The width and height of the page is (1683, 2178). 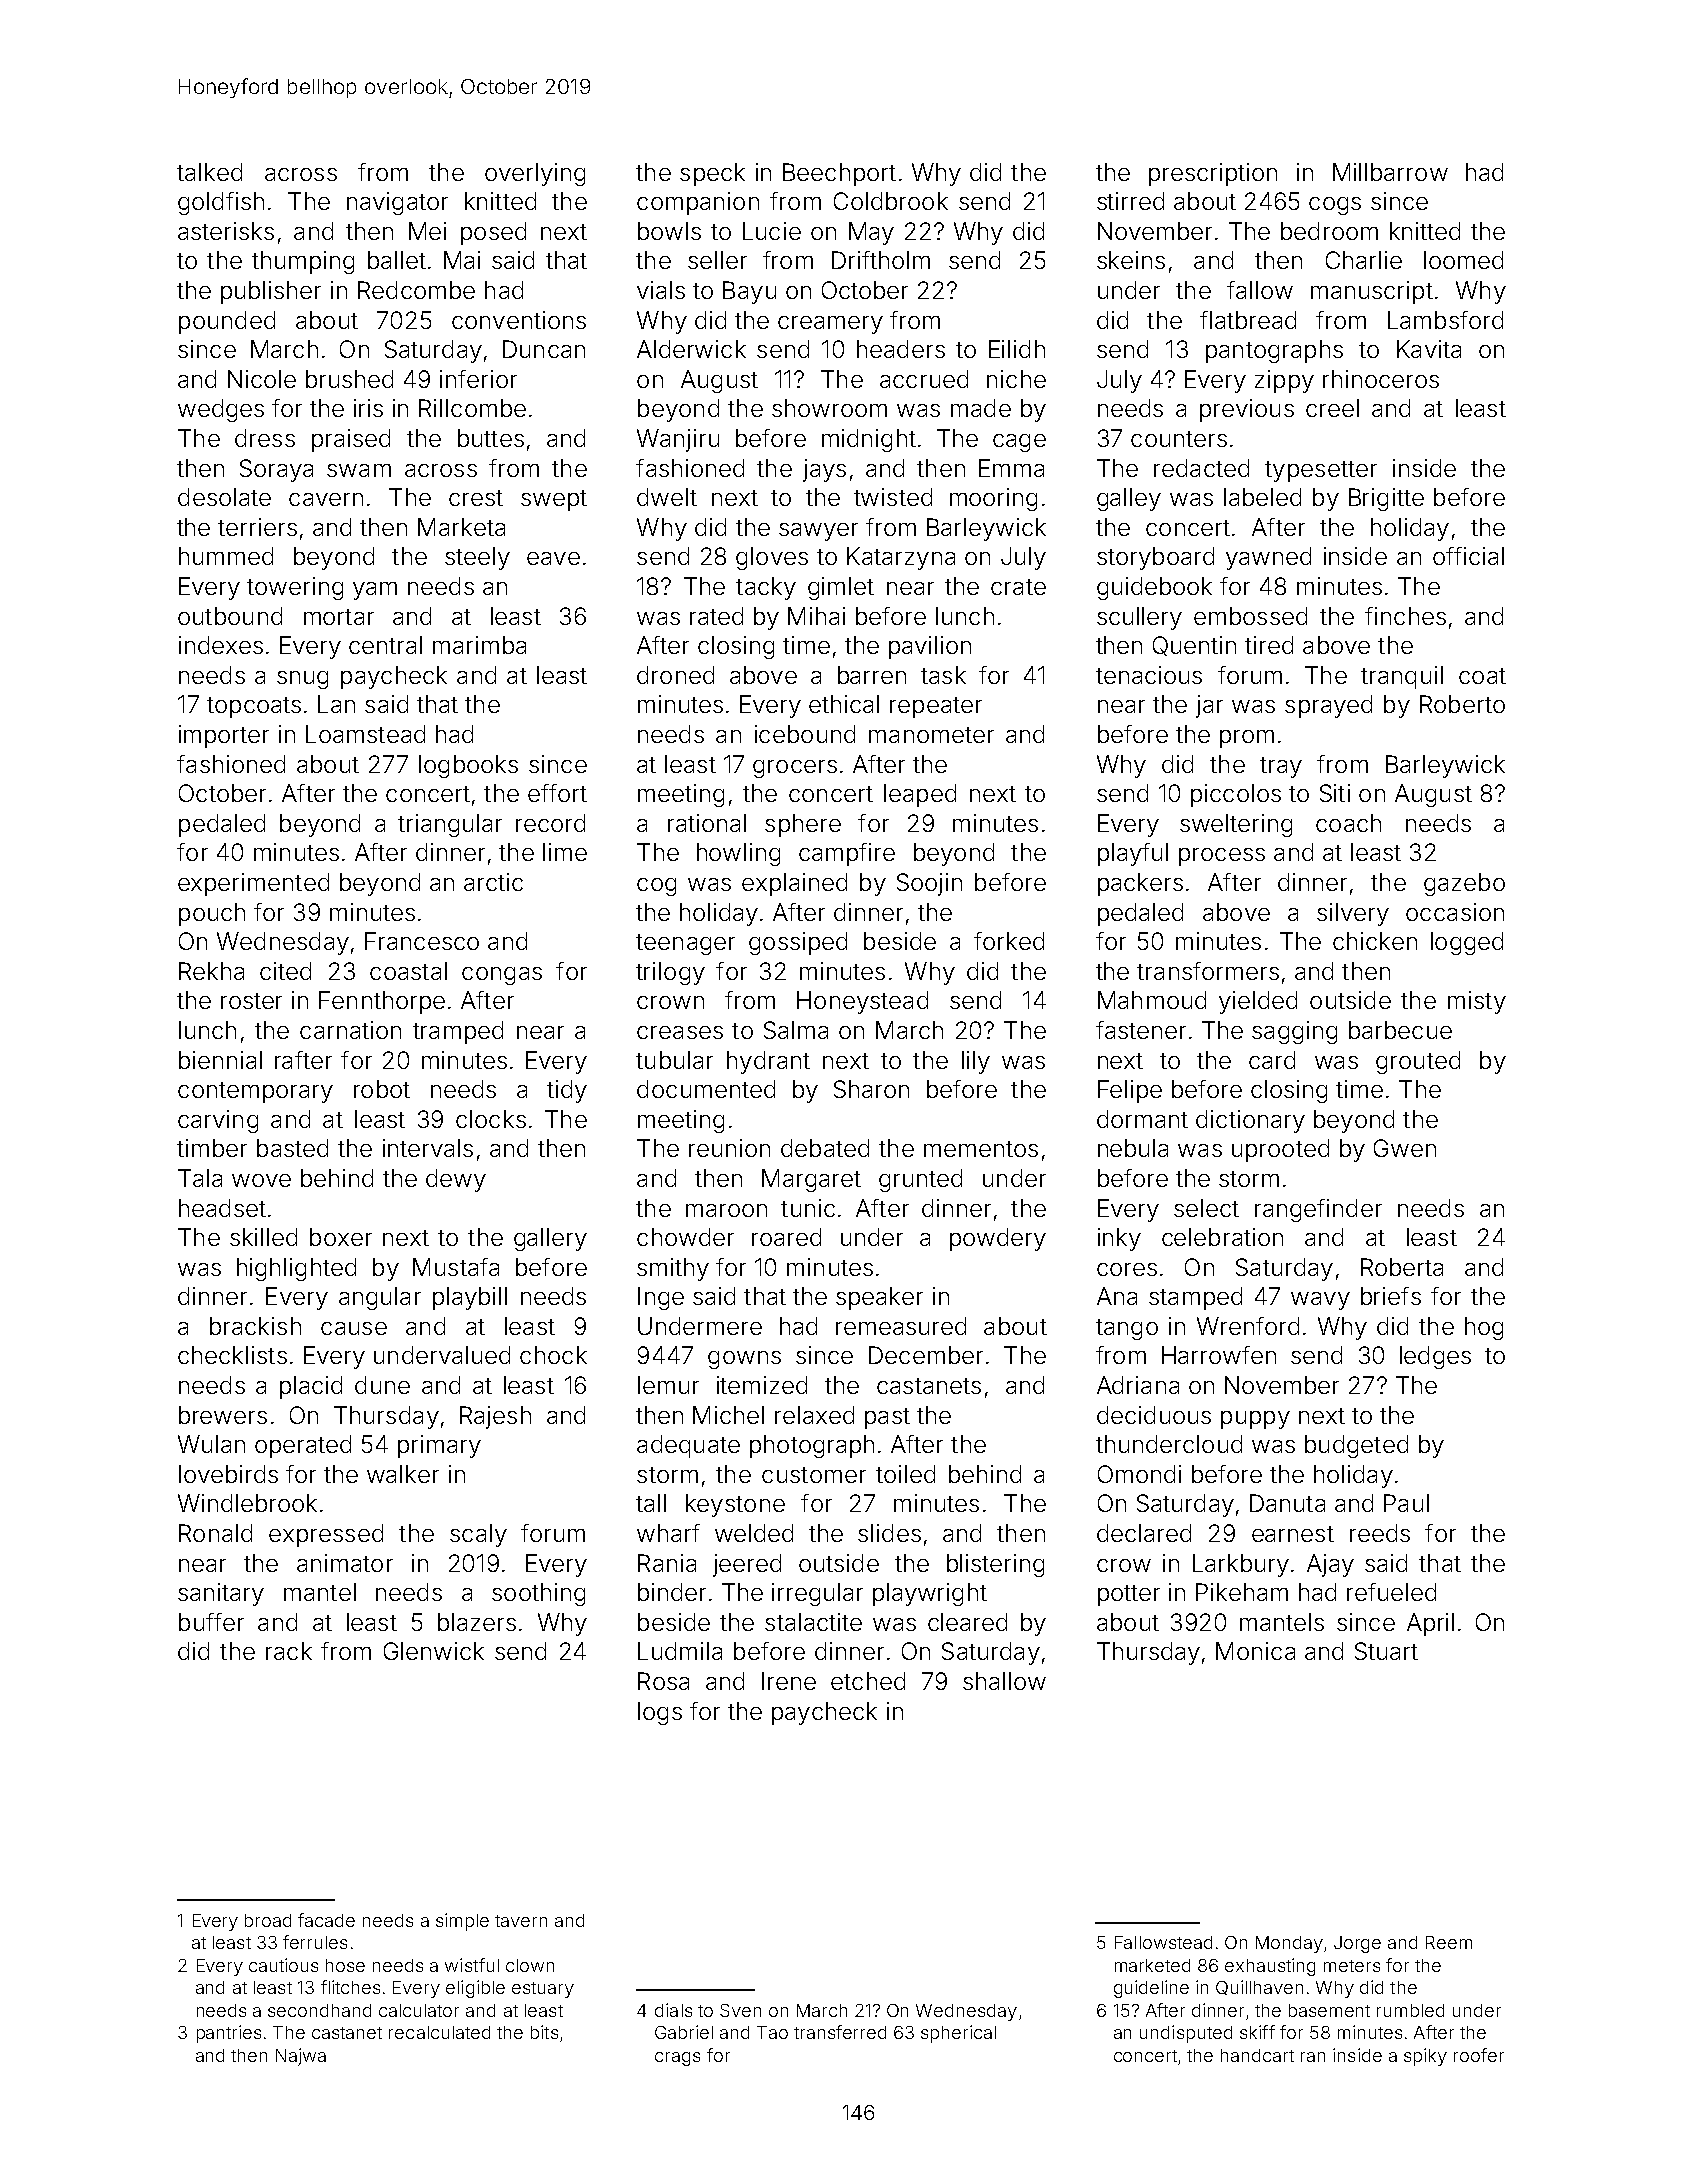 What do you see at coordinates (958, 2034) in the page?
I see `spherical` at bounding box center [958, 2034].
